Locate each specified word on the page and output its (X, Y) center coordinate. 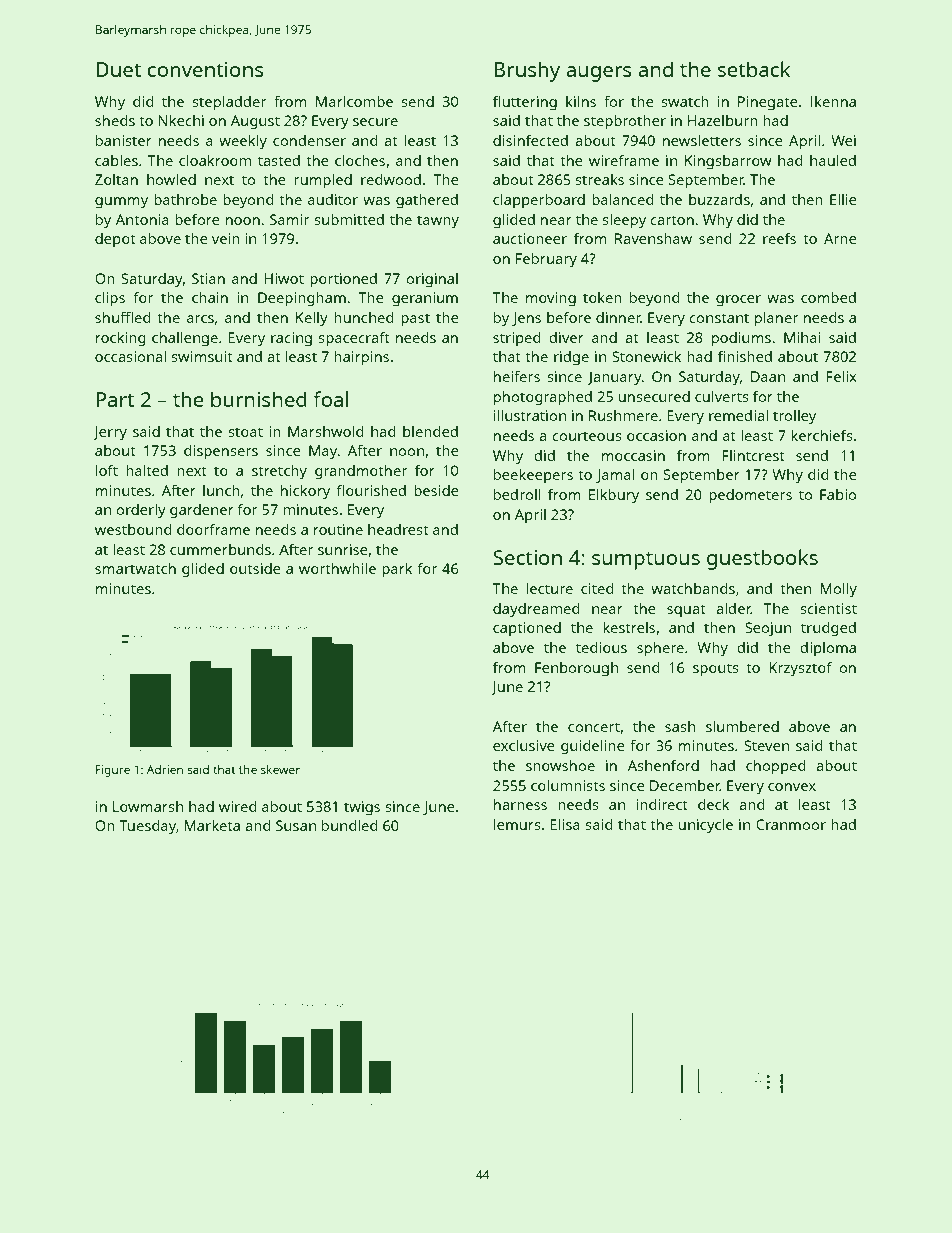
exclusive (524, 745)
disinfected (530, 140)
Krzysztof (800, 669)
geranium (425, 299)
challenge (185, 339)
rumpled (323, 181)
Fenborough (576, 669)
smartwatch (135, 568)
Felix (841, 376)
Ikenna (833, 101)
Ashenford (663, 765)
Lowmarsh (148, 806)
